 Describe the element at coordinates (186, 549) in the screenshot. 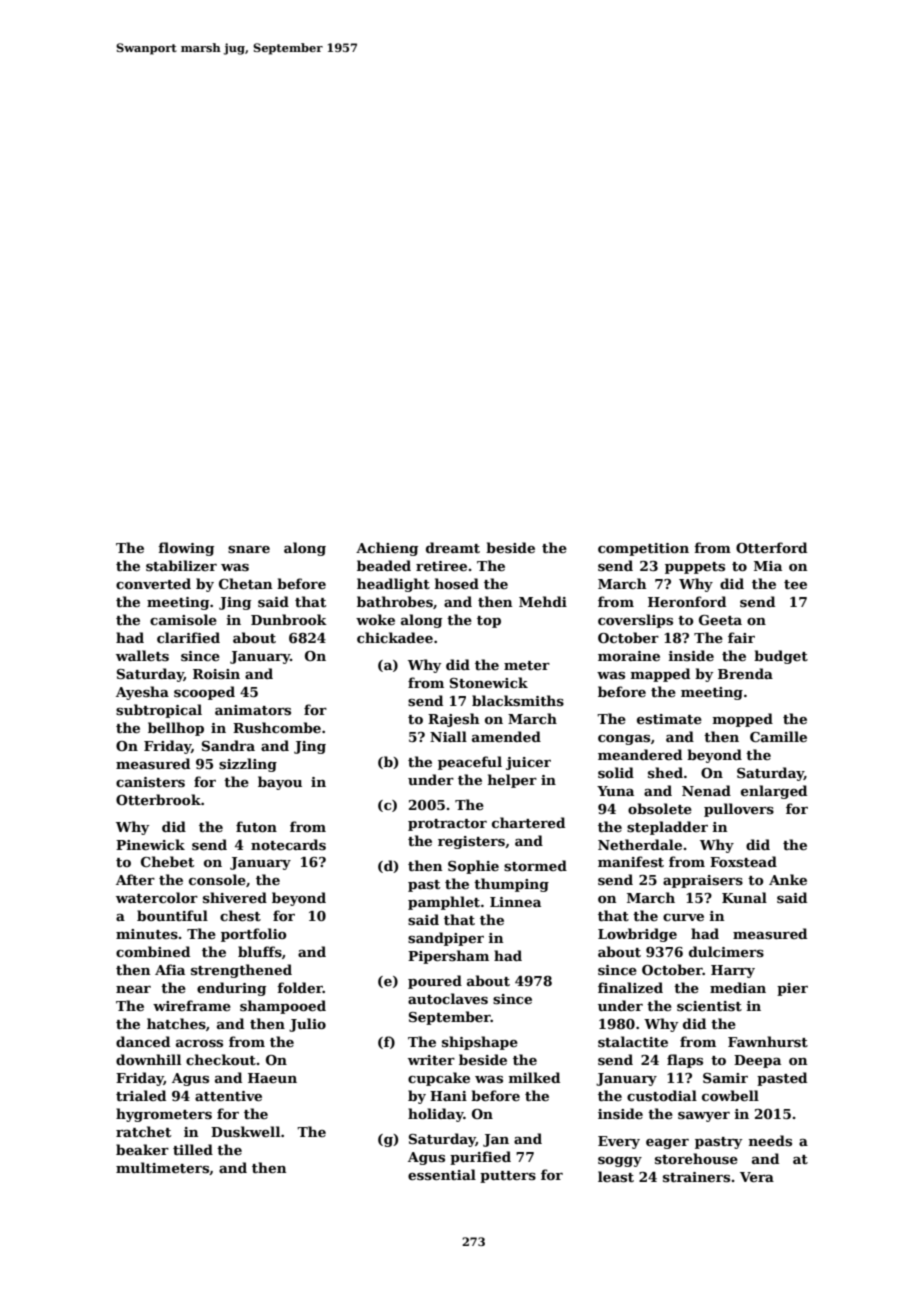

I see `flowing` at that location.
